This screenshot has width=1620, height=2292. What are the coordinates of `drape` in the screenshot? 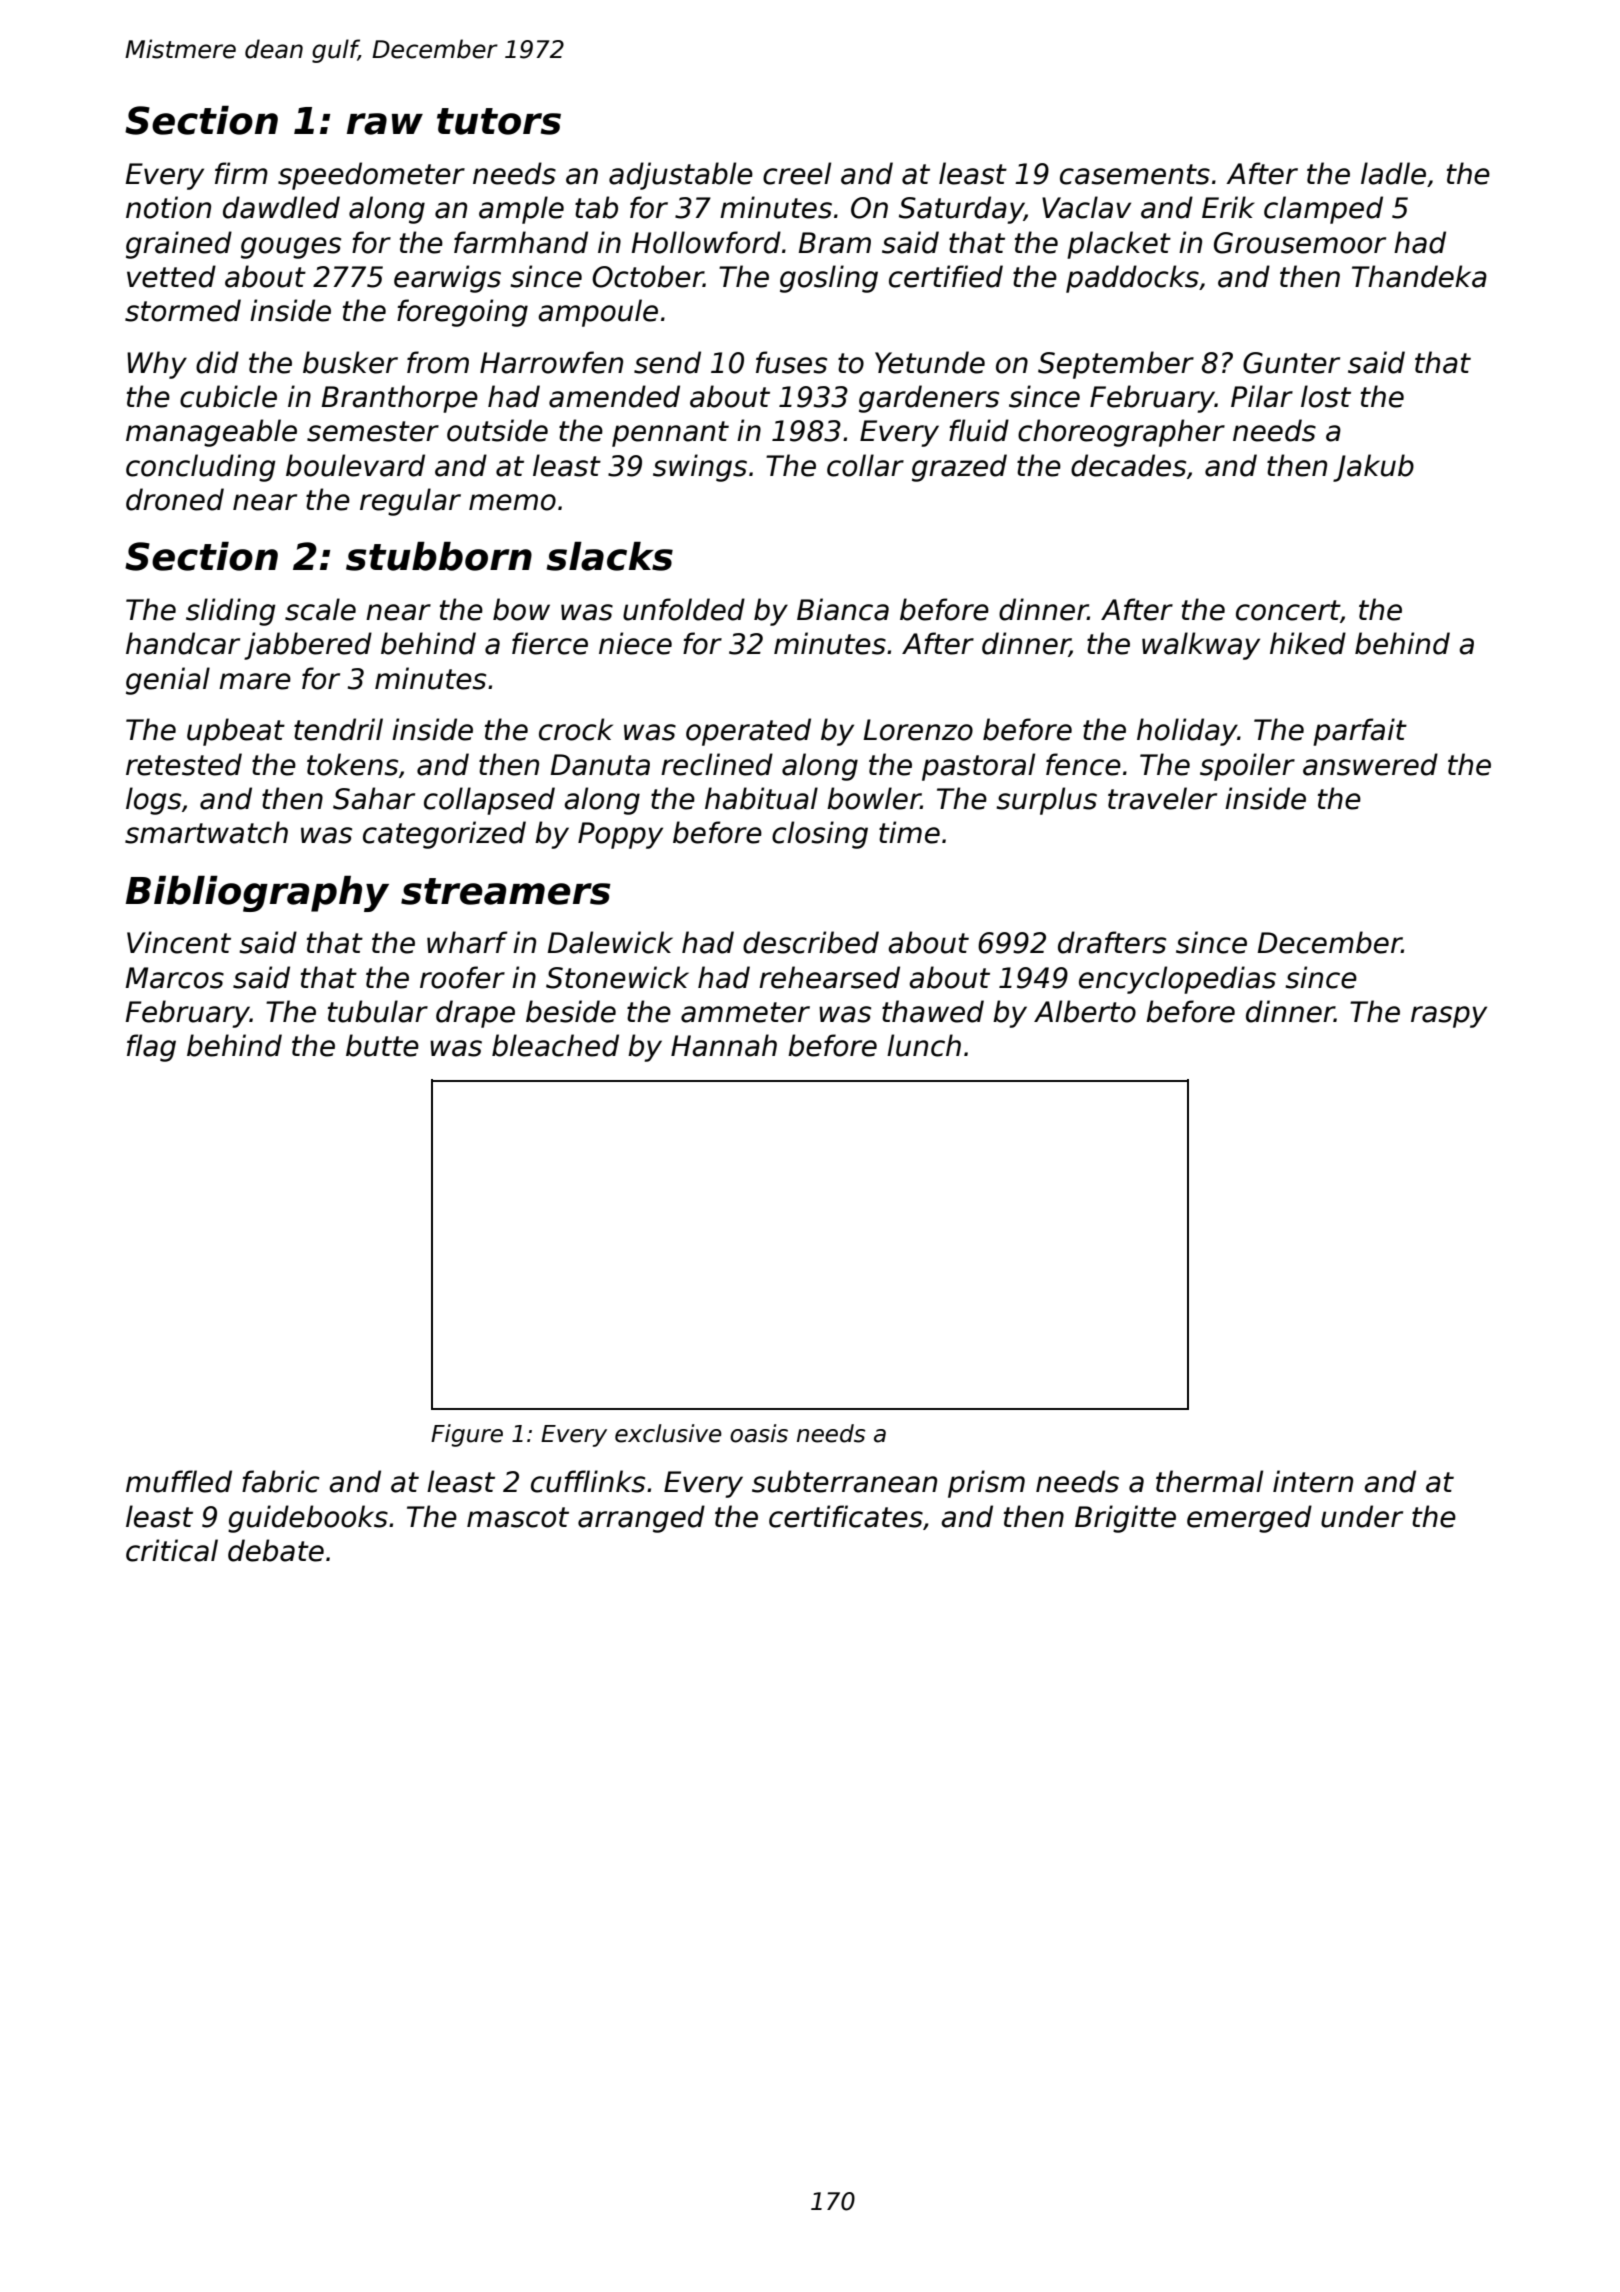 It's located at (475, 1014).
